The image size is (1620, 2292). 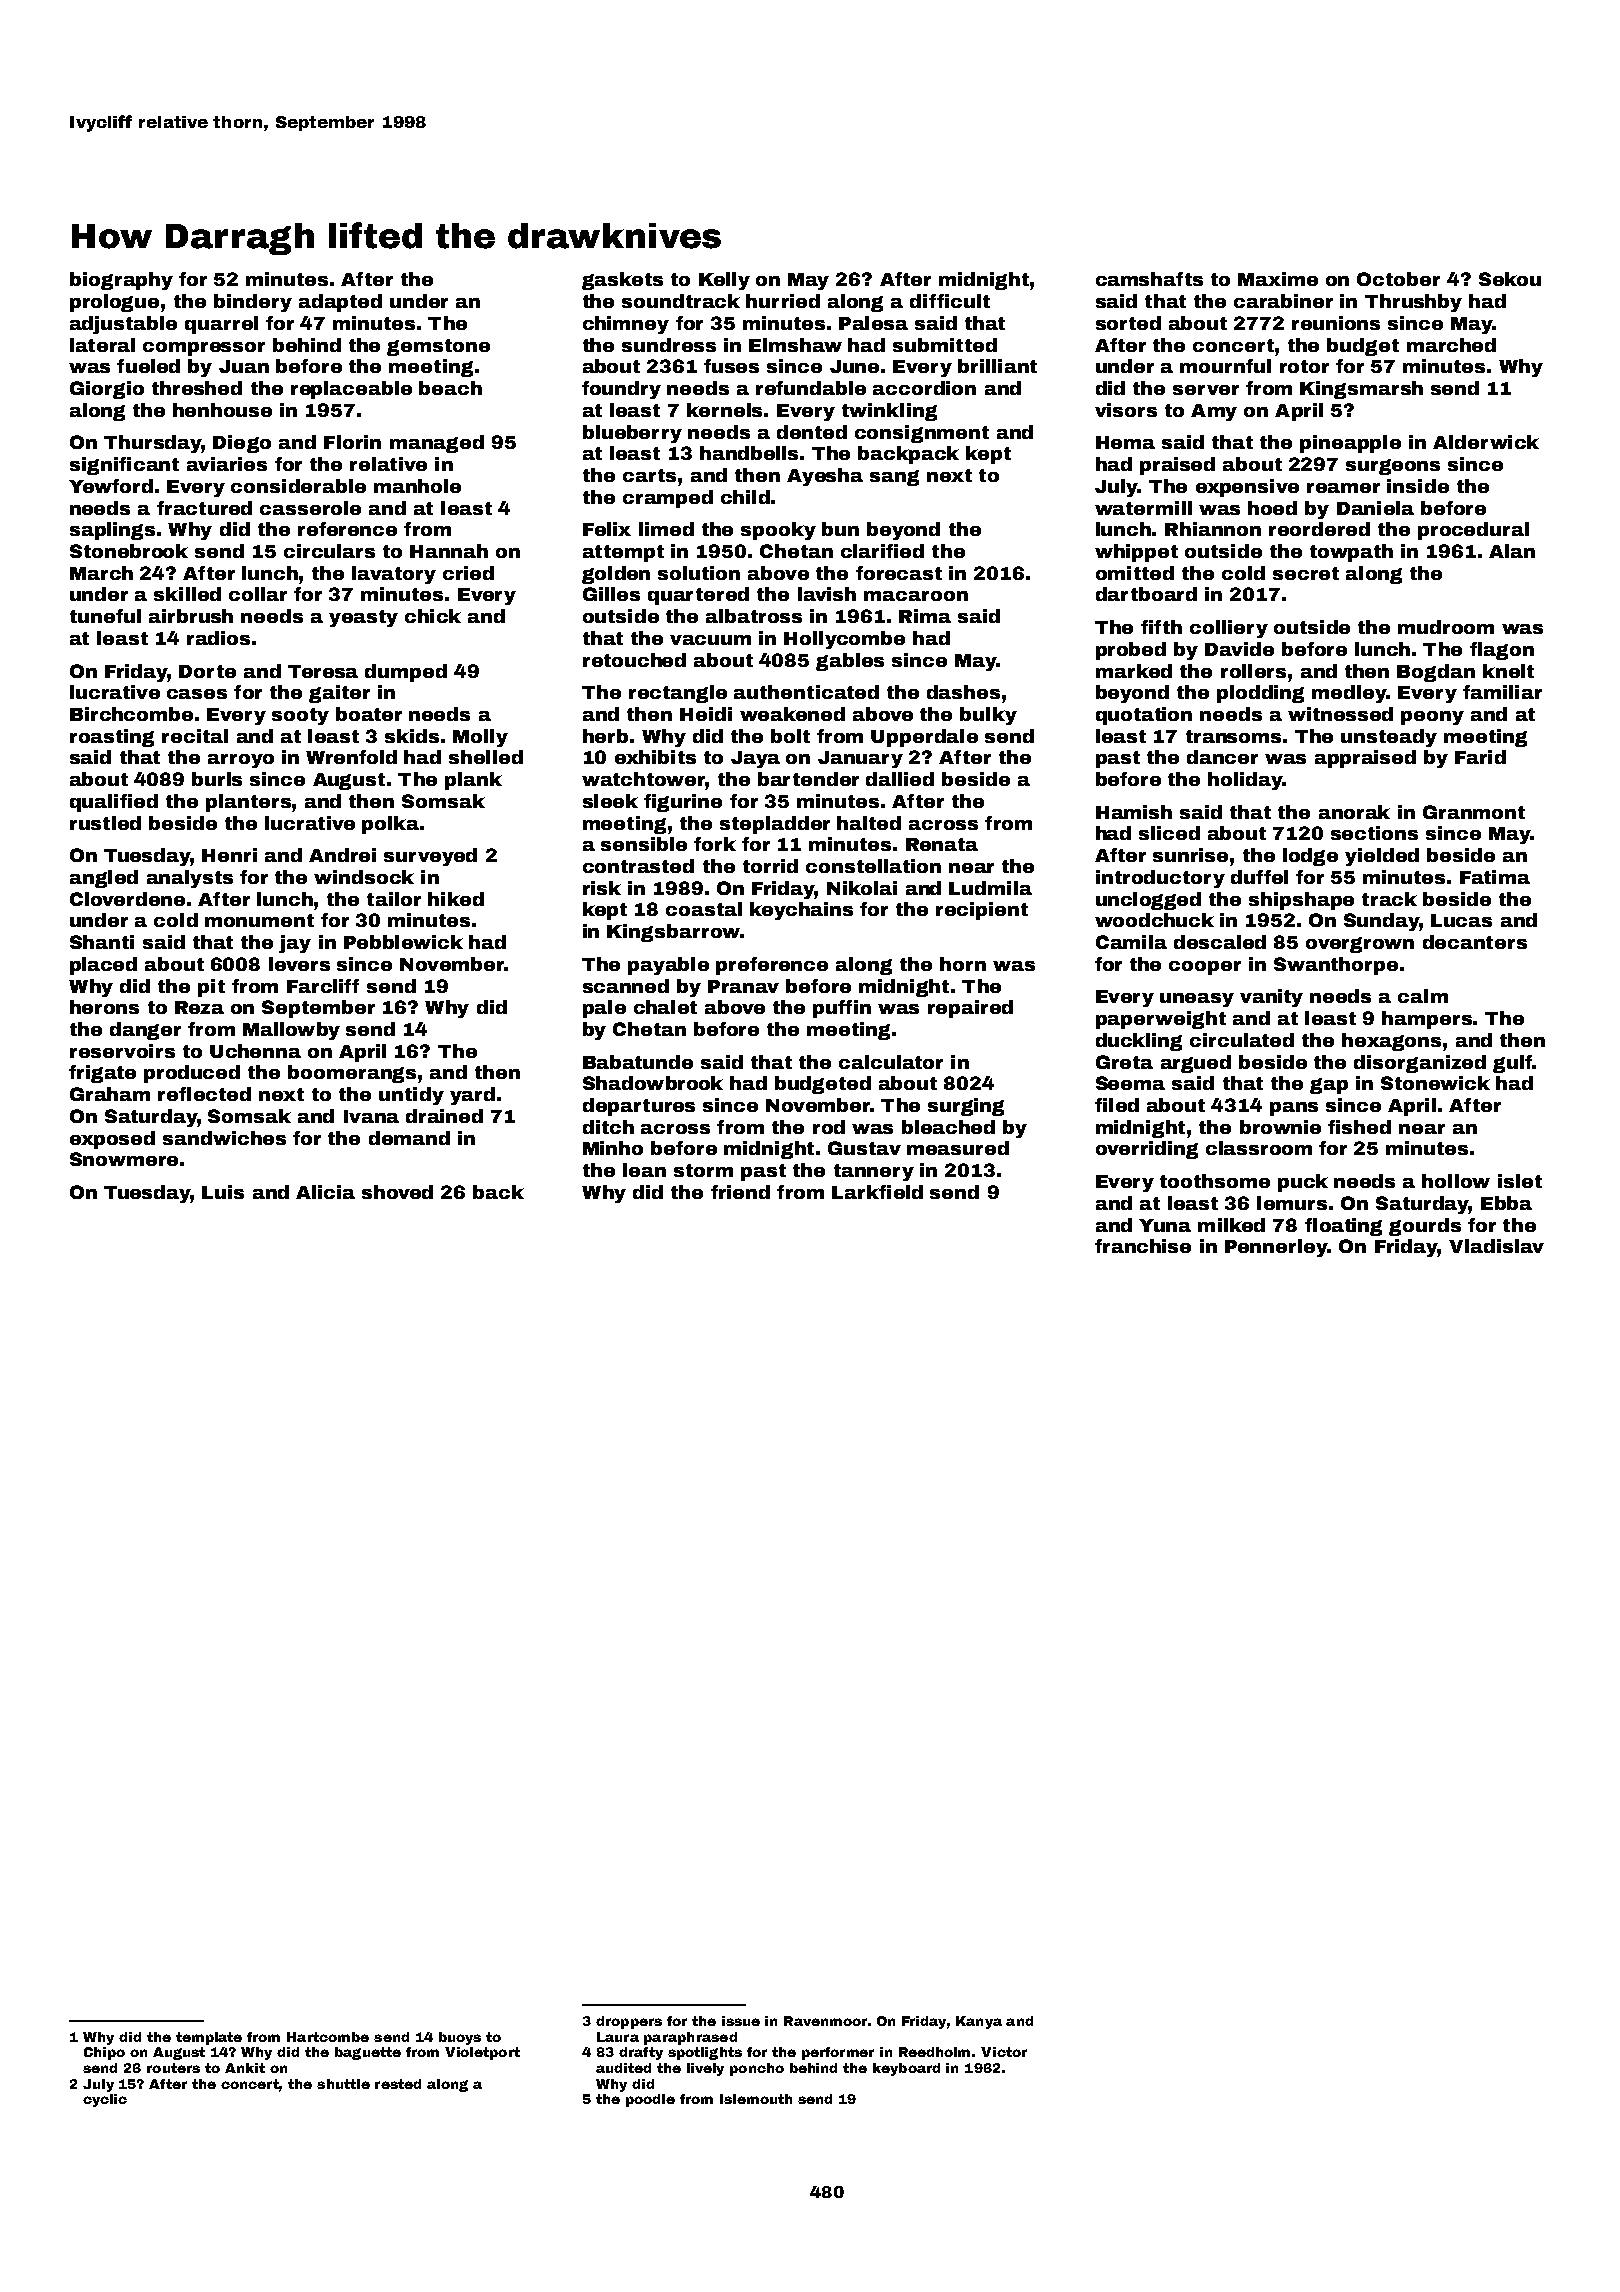 I want to click on puffin, so click(x=842, y=1009).
